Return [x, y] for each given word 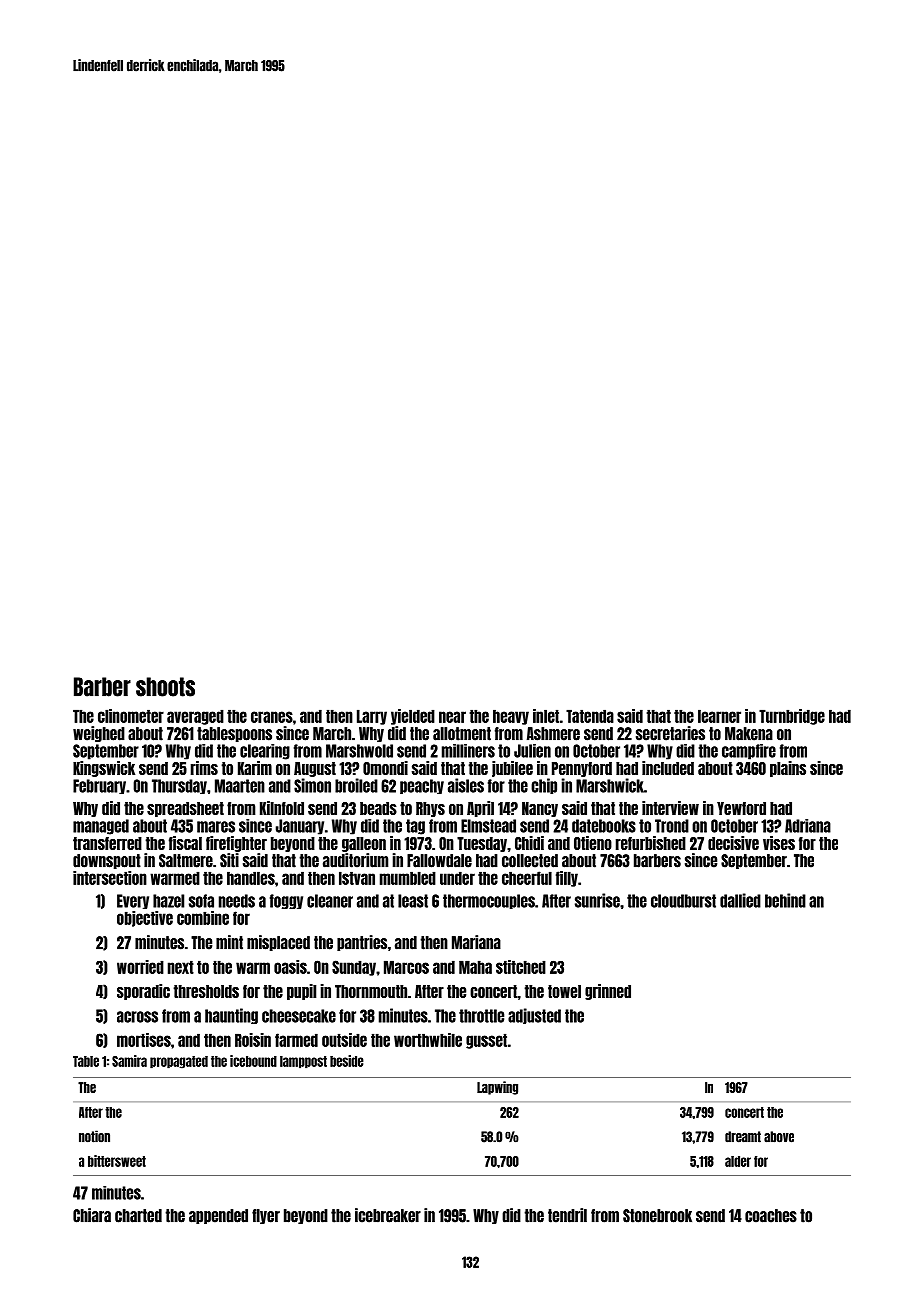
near [452, 717]
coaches [771, 1216]
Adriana [808, 826]
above [779, 1137]
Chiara [92, 1215]
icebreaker [388, 1215]
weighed [99, 734]
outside [344, 1040]
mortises [144, 1040]
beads [378, 808]
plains [788, 769]
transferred [107, 843]
